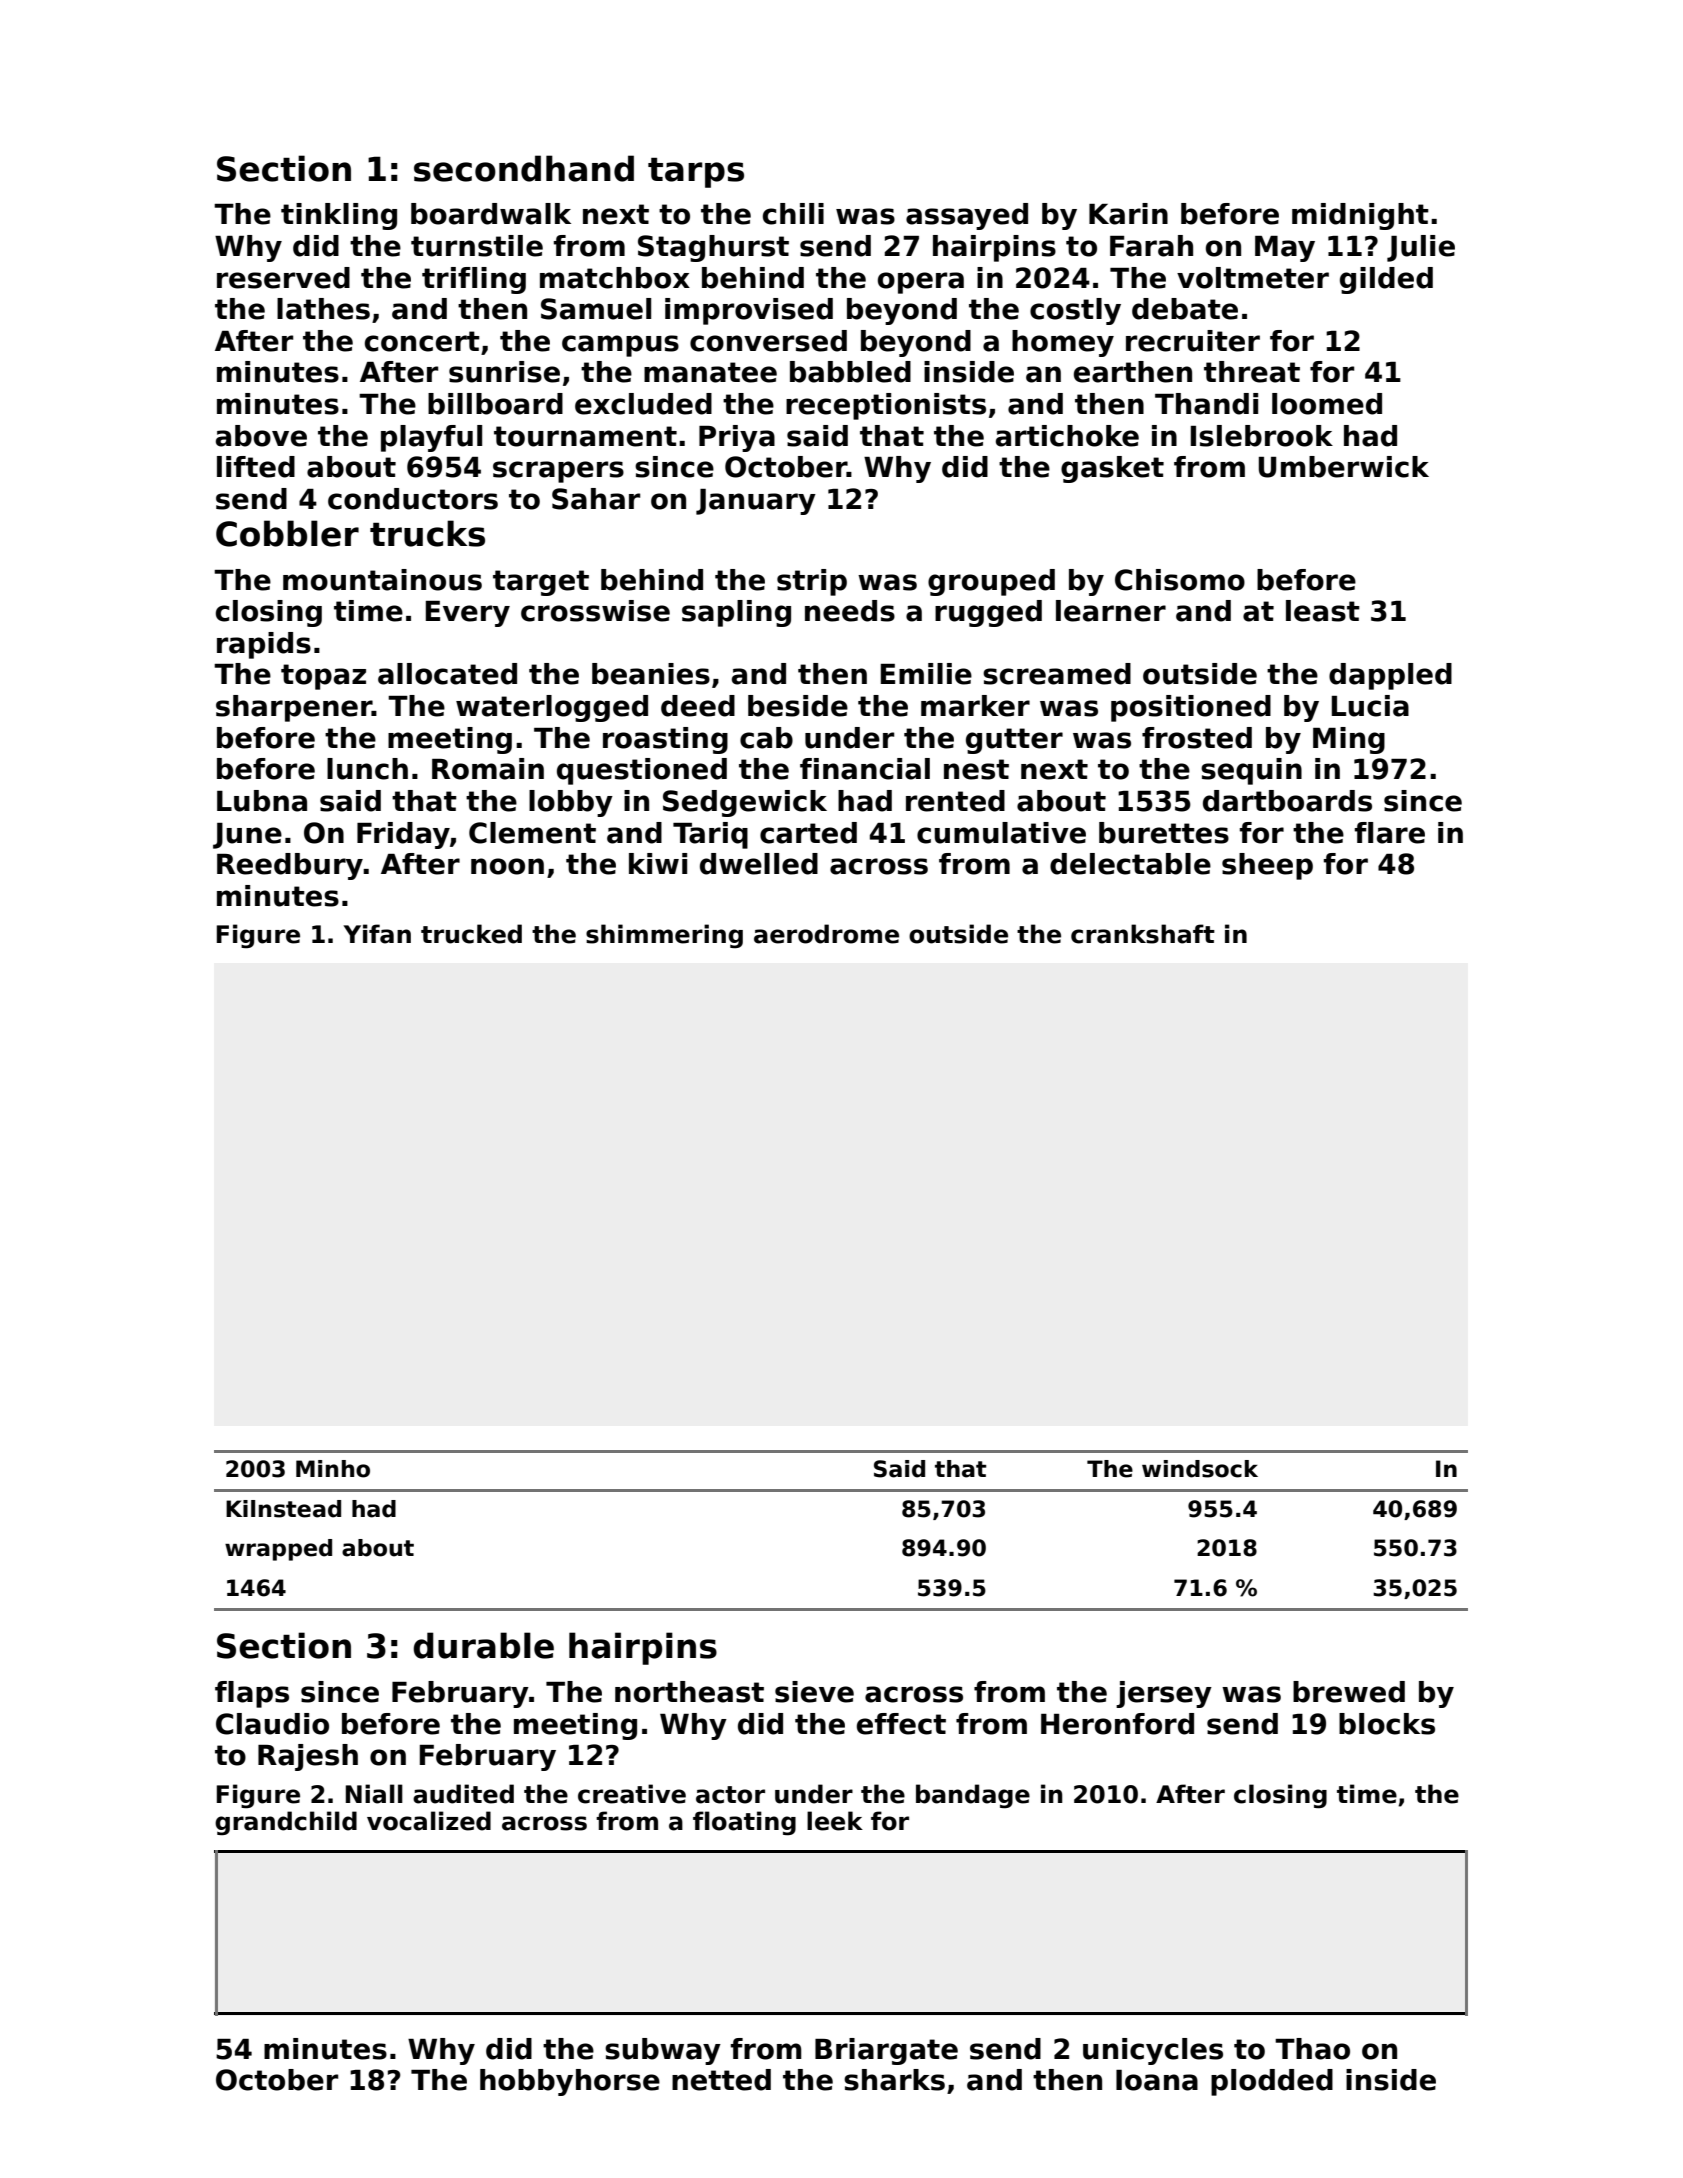  I want to click on brewed, so click(1349, 1692).
